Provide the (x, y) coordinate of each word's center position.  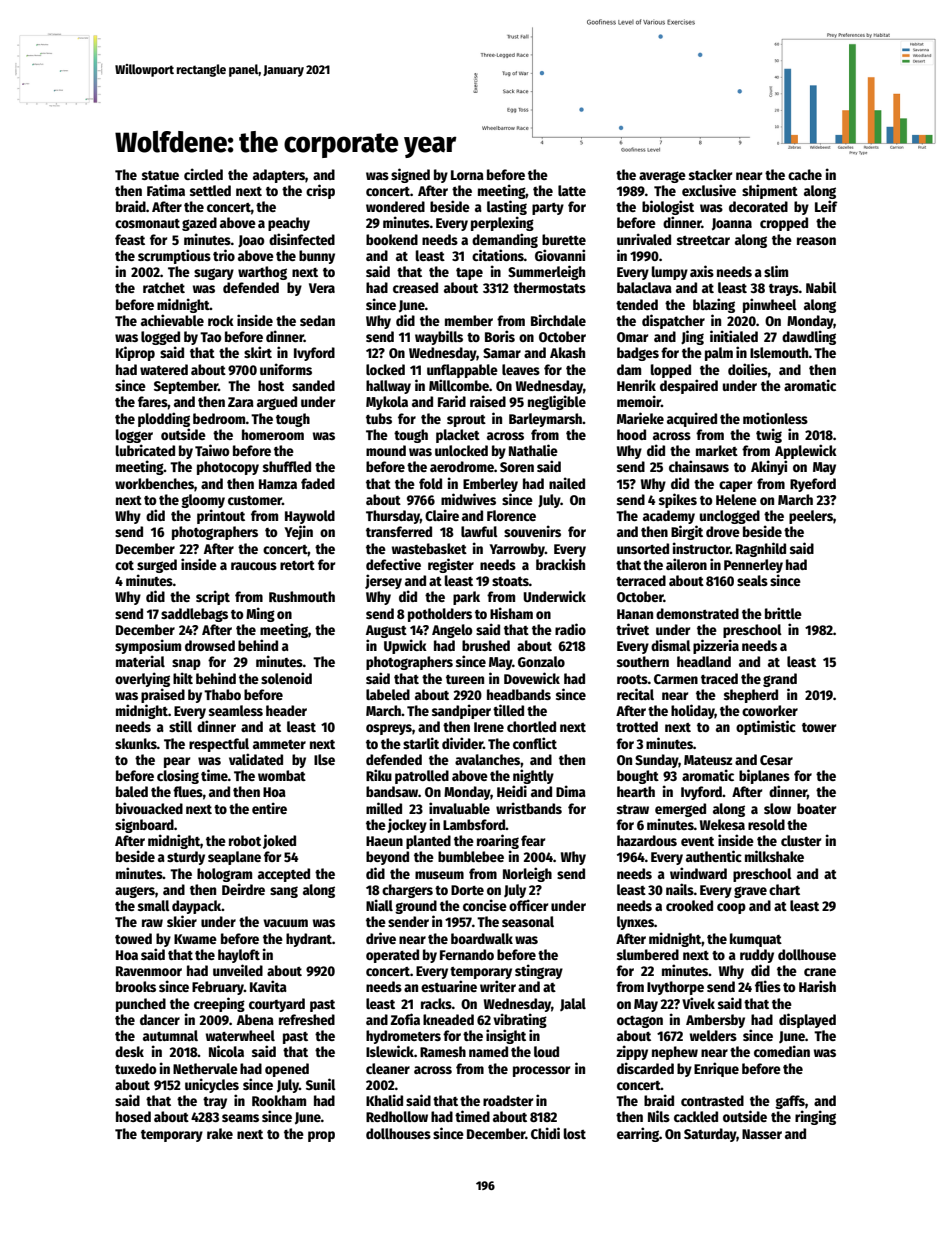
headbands (519, 694)
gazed (199, 224)
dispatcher (673, 321)
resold (766, 824)
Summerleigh (546, 272)
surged (157, 566)
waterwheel (240, 1035)
